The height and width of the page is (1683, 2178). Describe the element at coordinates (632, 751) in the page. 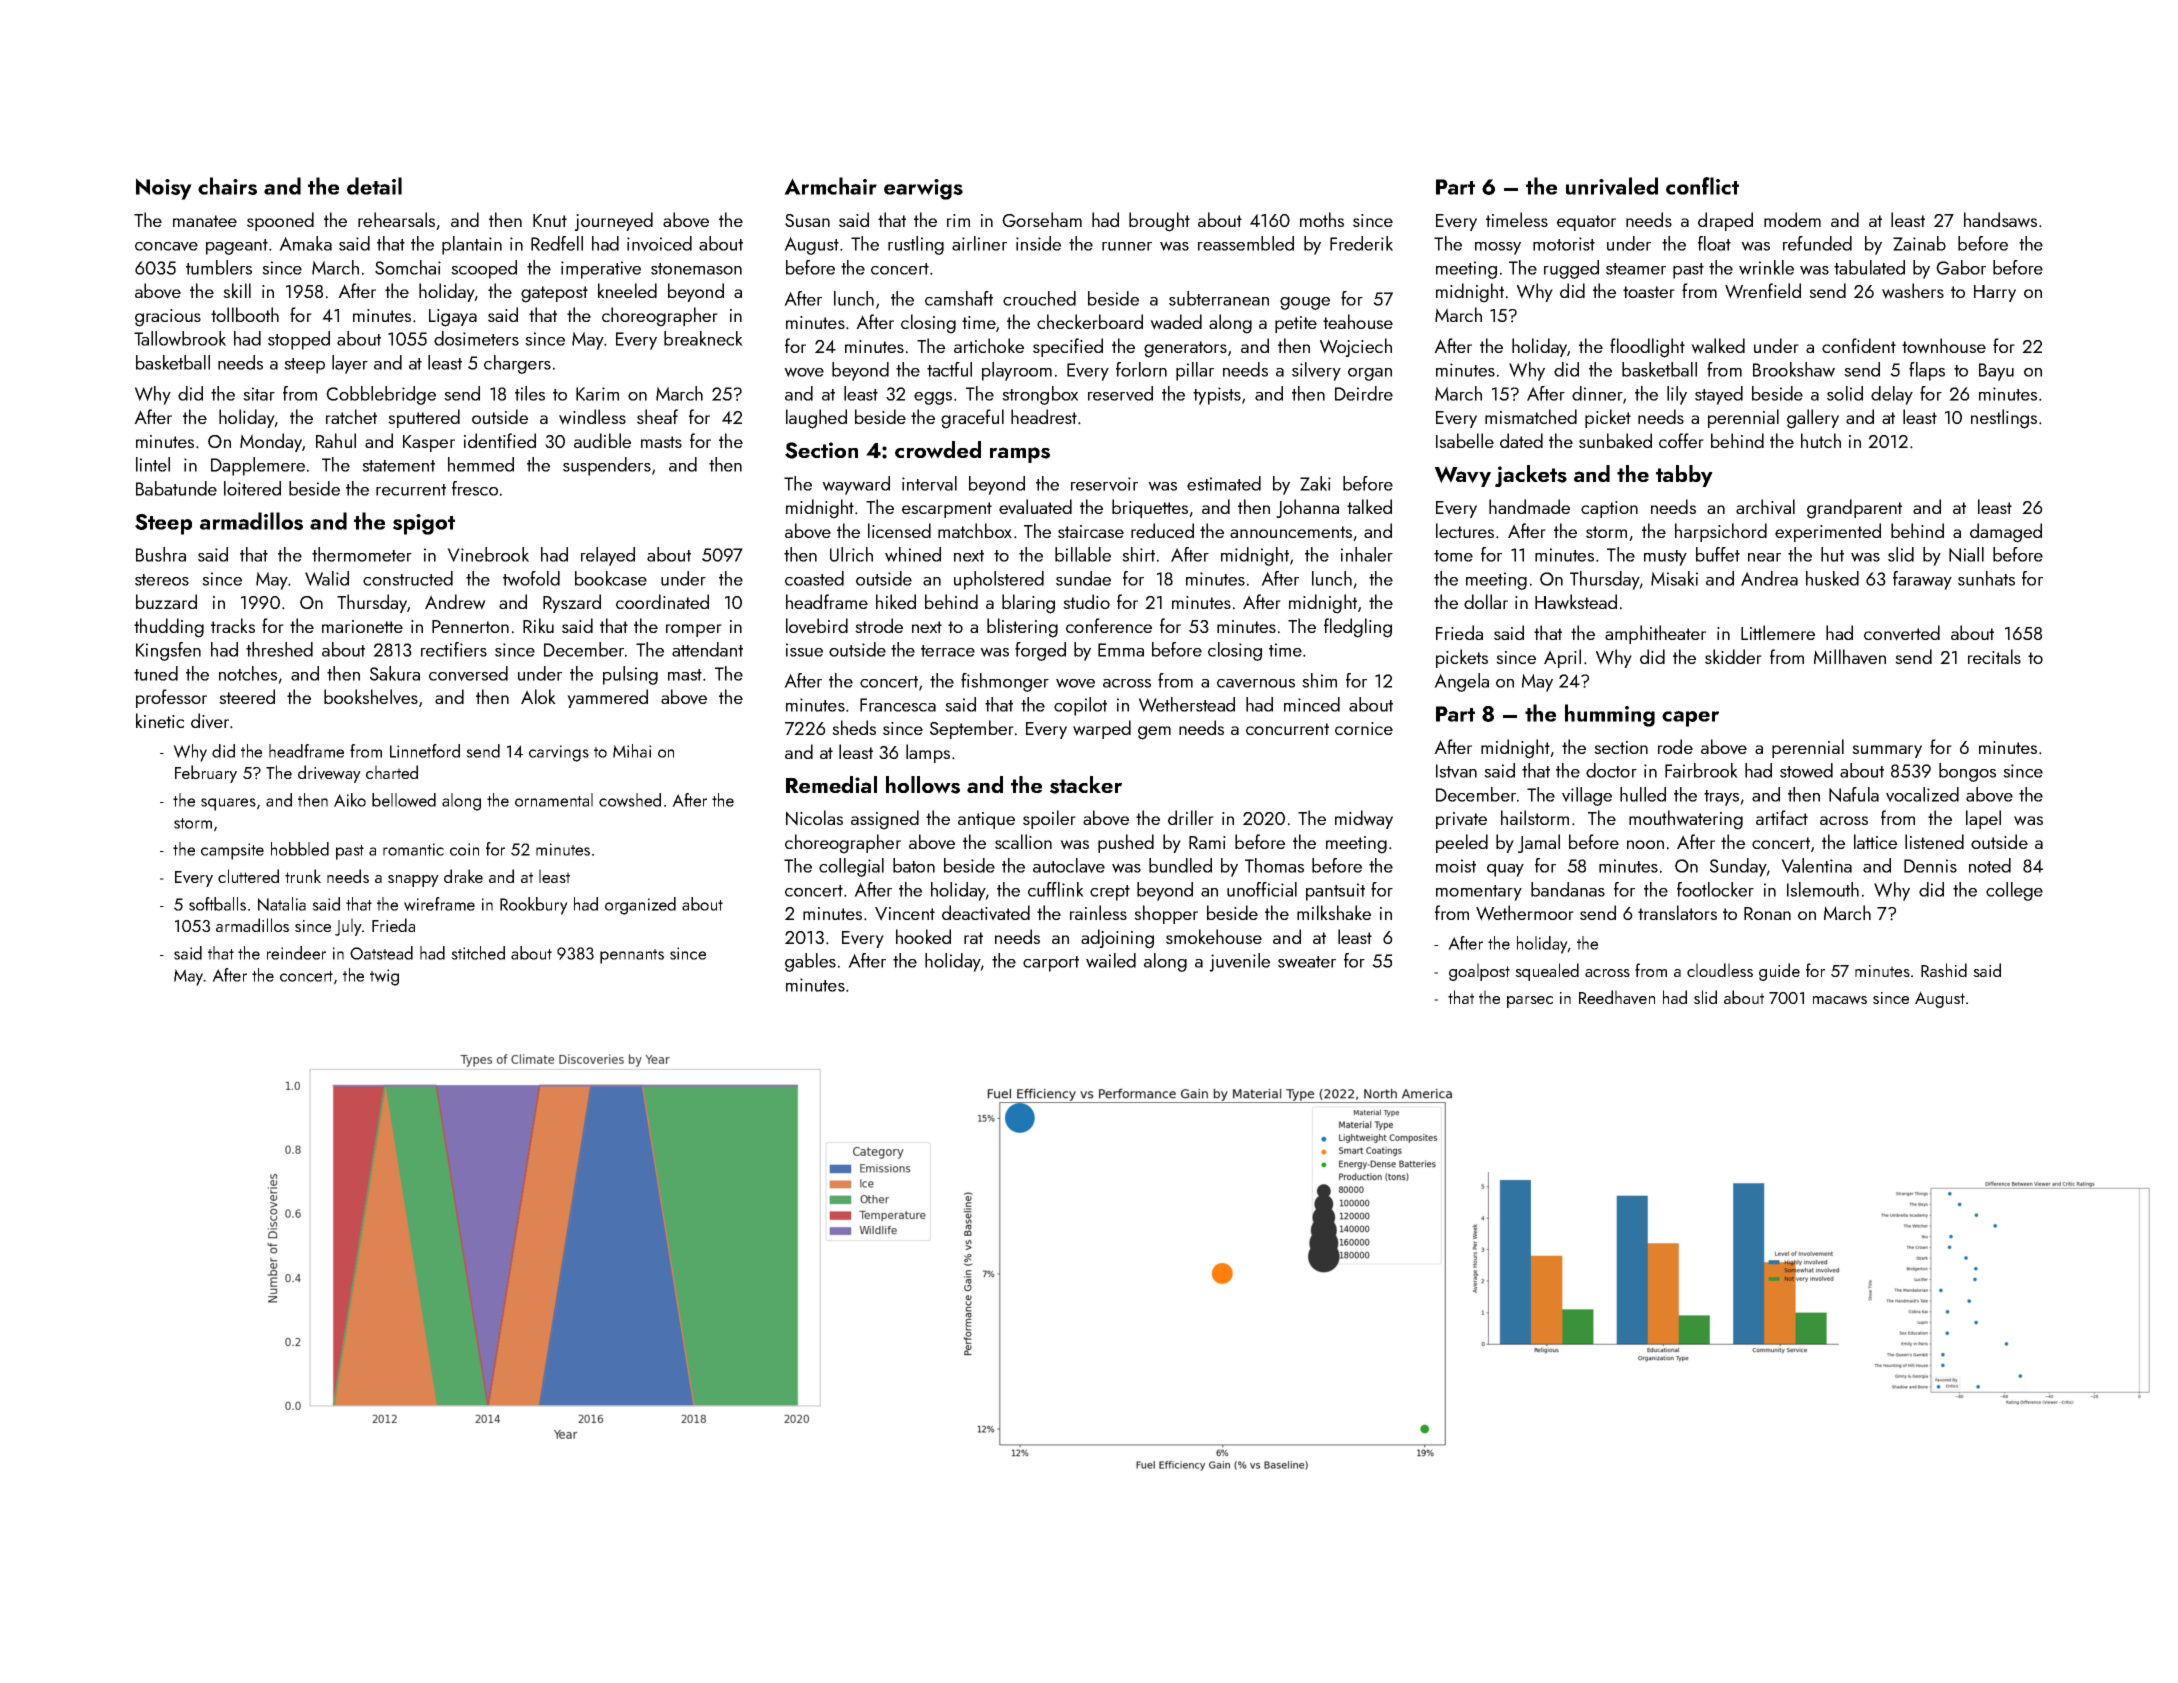

I see `Mihai` at that location.
